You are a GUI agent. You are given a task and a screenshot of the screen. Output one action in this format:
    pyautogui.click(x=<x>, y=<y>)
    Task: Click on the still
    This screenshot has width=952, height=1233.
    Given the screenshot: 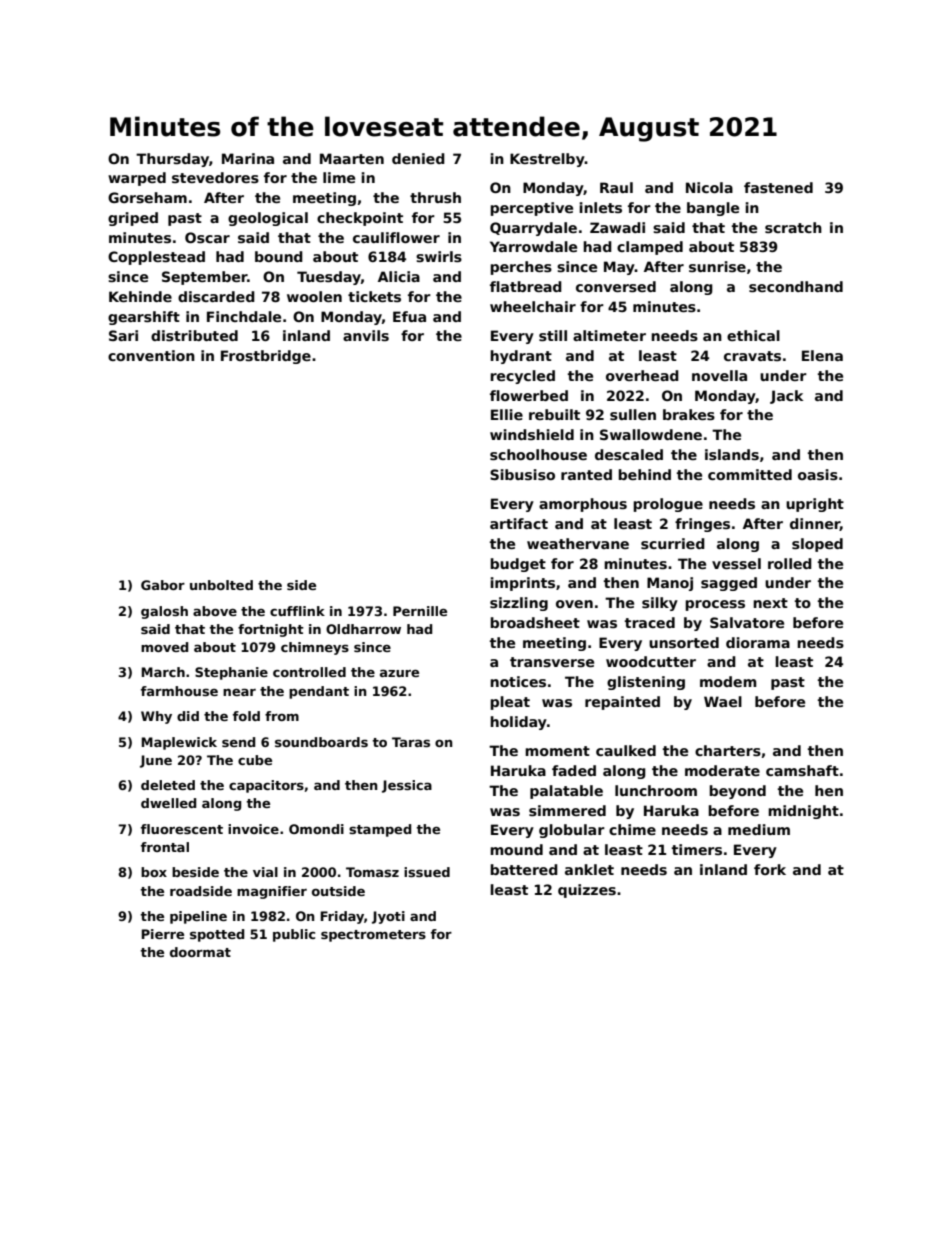 What is the action you would take?
    pyautogui.click(x=553, y=335)
